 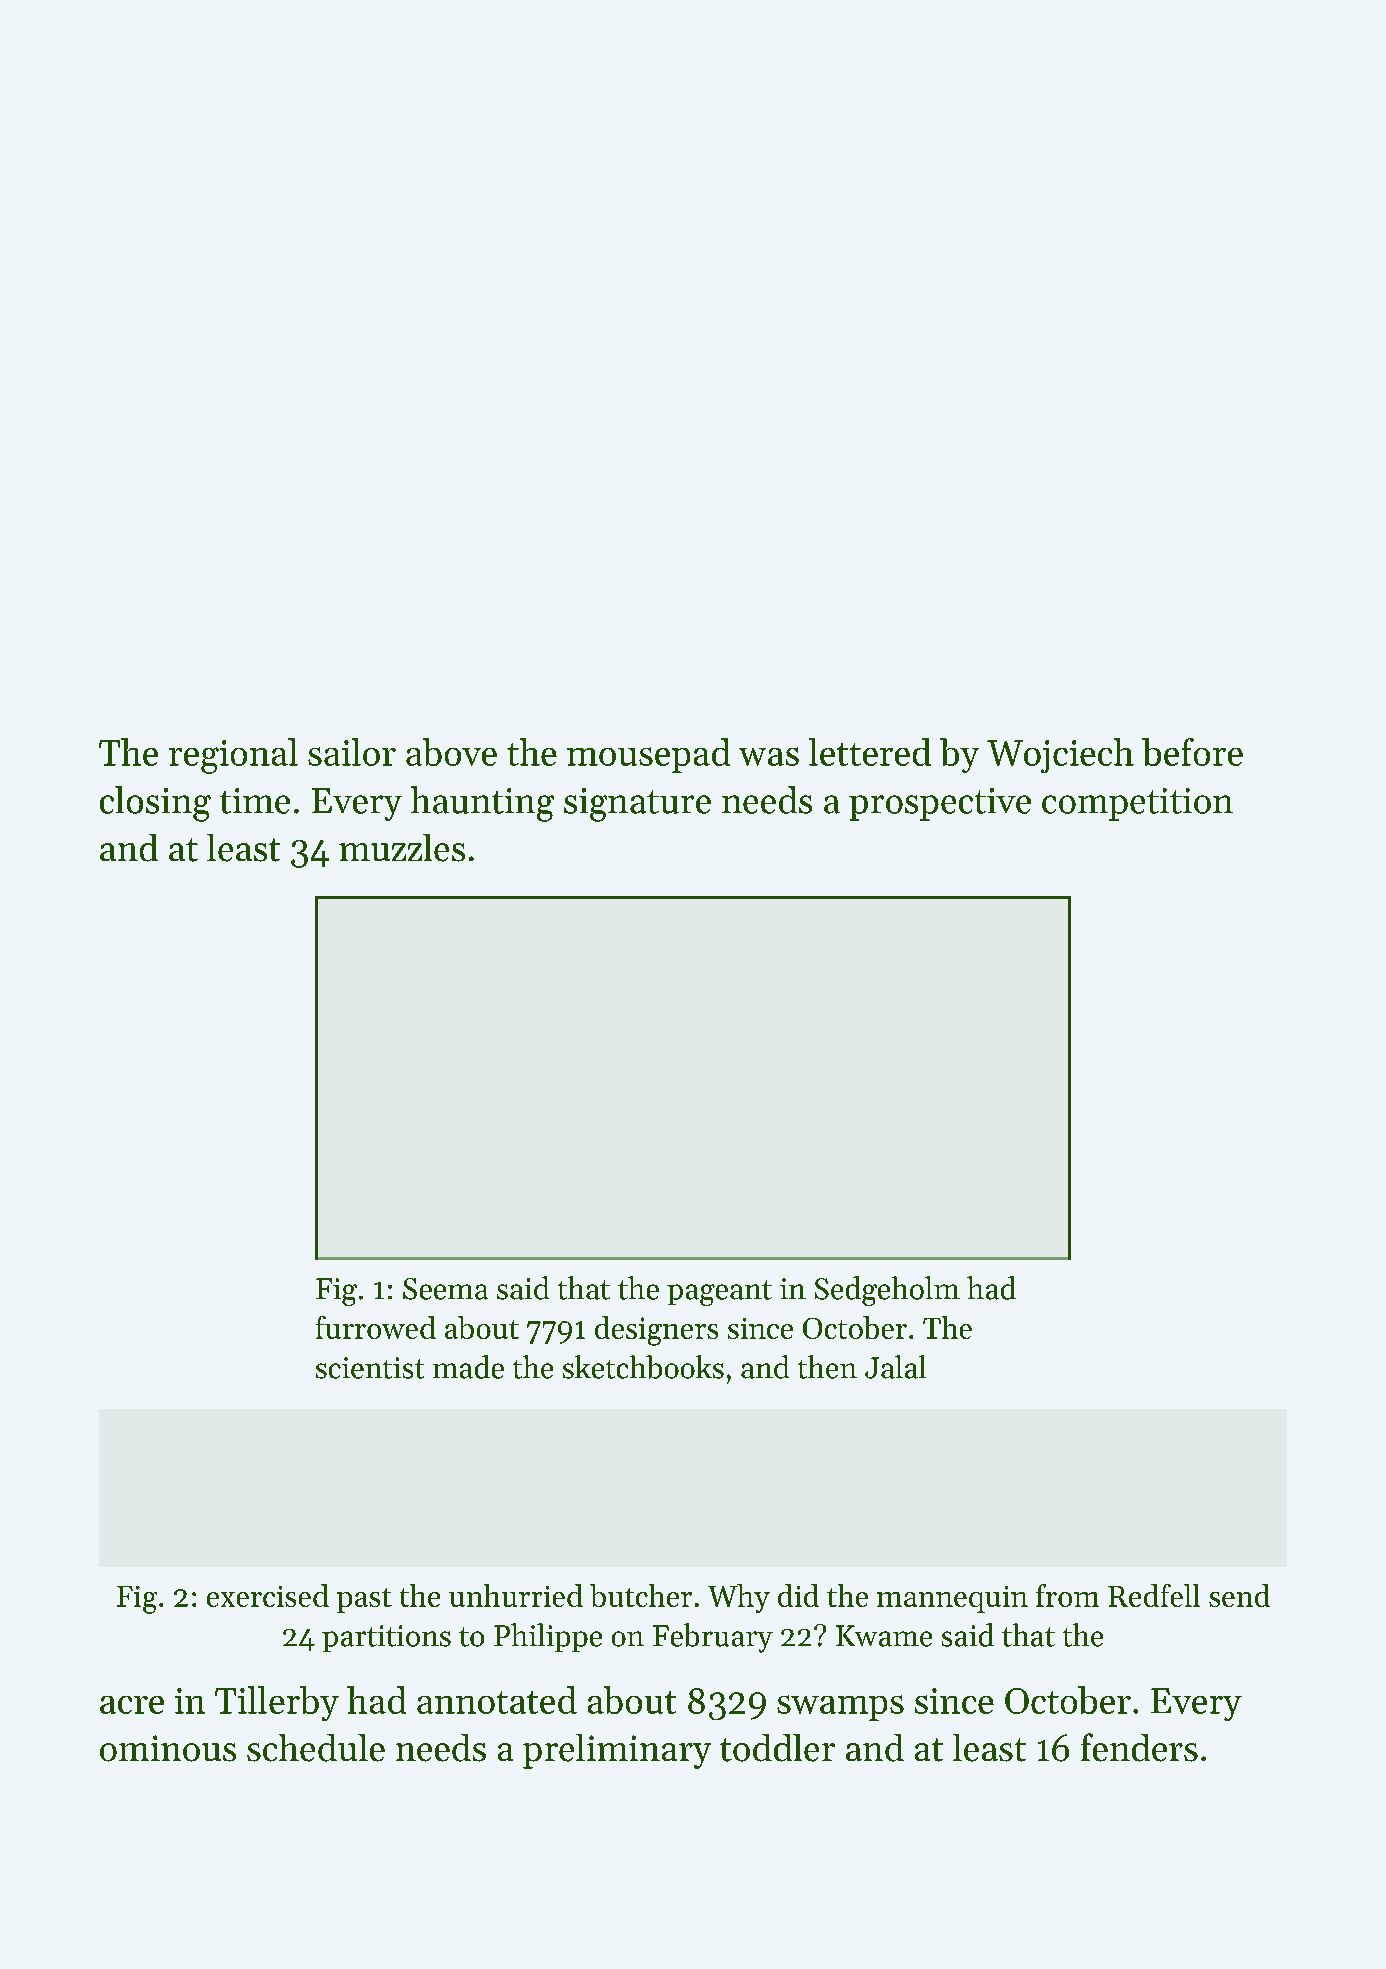 What do you see at coordinates (940, 804) in the page?
I see `prospective` at bounding box center [940, 804].
